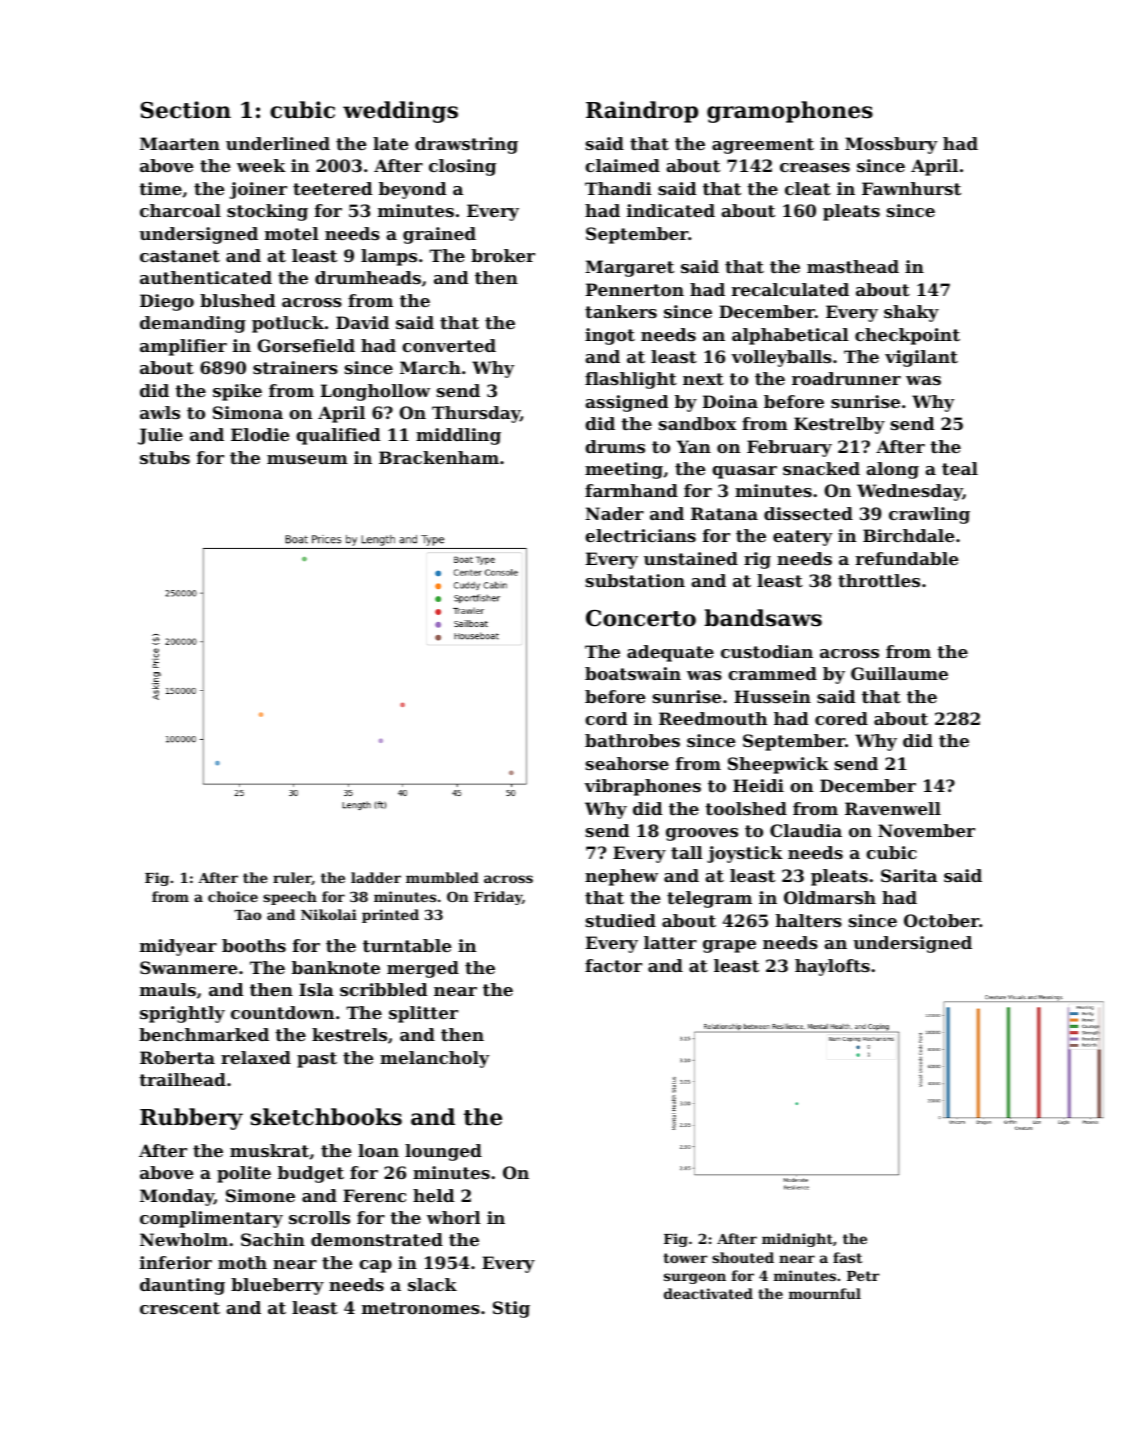 The height and width of the screenshot is (1454, 1124). What do you see at coordinates (613, 965) in the screenshot?
I see `factor` at bounding box center [613, 965].
